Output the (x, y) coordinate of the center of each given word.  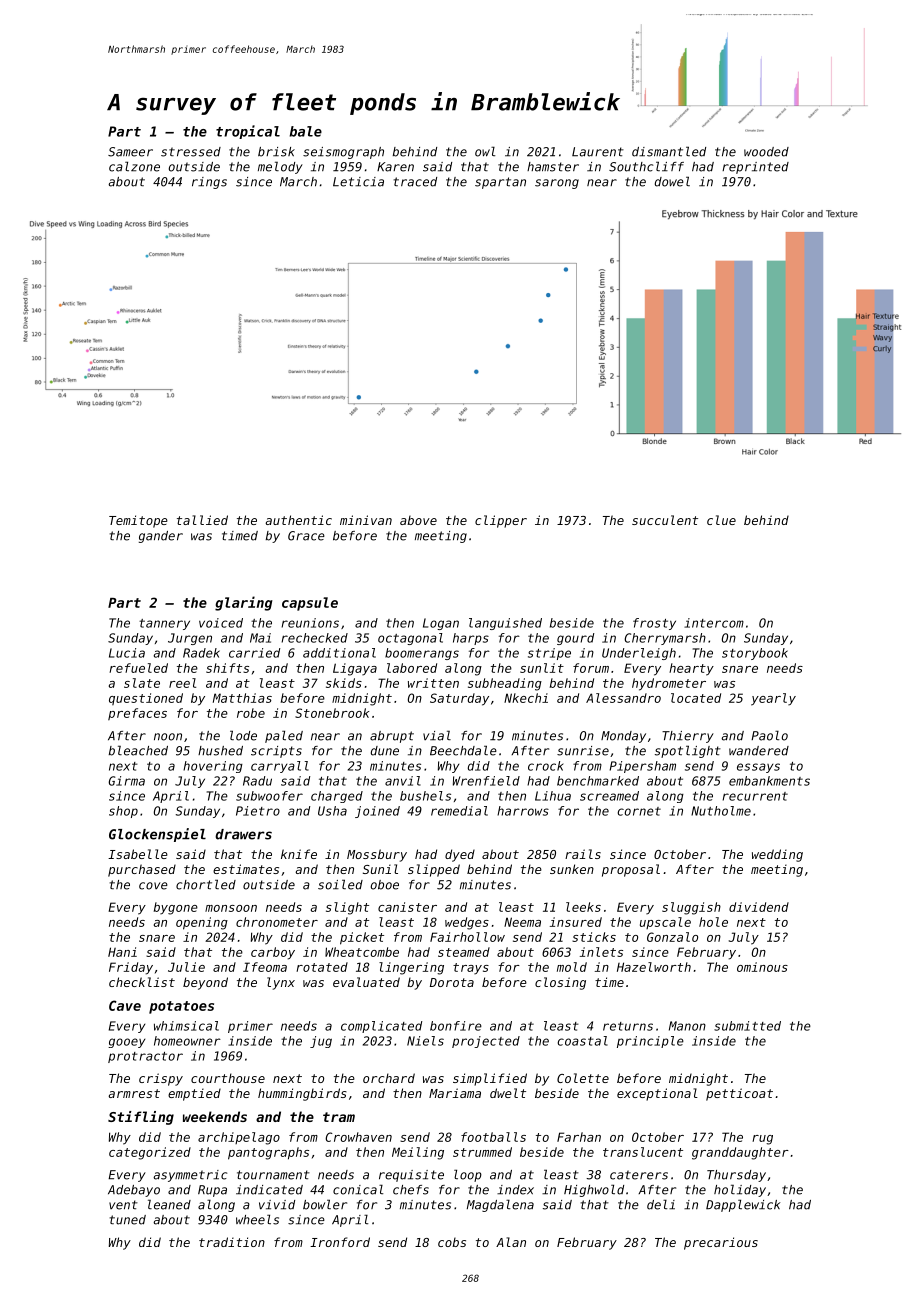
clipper (501, 521)
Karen (395, 167)
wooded (766, 152)
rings (209, 183)
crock (546, 766)
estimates (246, 869)
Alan (511, 1242)
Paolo (769, 735)
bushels (425, 796)
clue (721, 520)
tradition (232, 1242)
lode (243, 735)
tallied (202, 520)
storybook (755, 654)
